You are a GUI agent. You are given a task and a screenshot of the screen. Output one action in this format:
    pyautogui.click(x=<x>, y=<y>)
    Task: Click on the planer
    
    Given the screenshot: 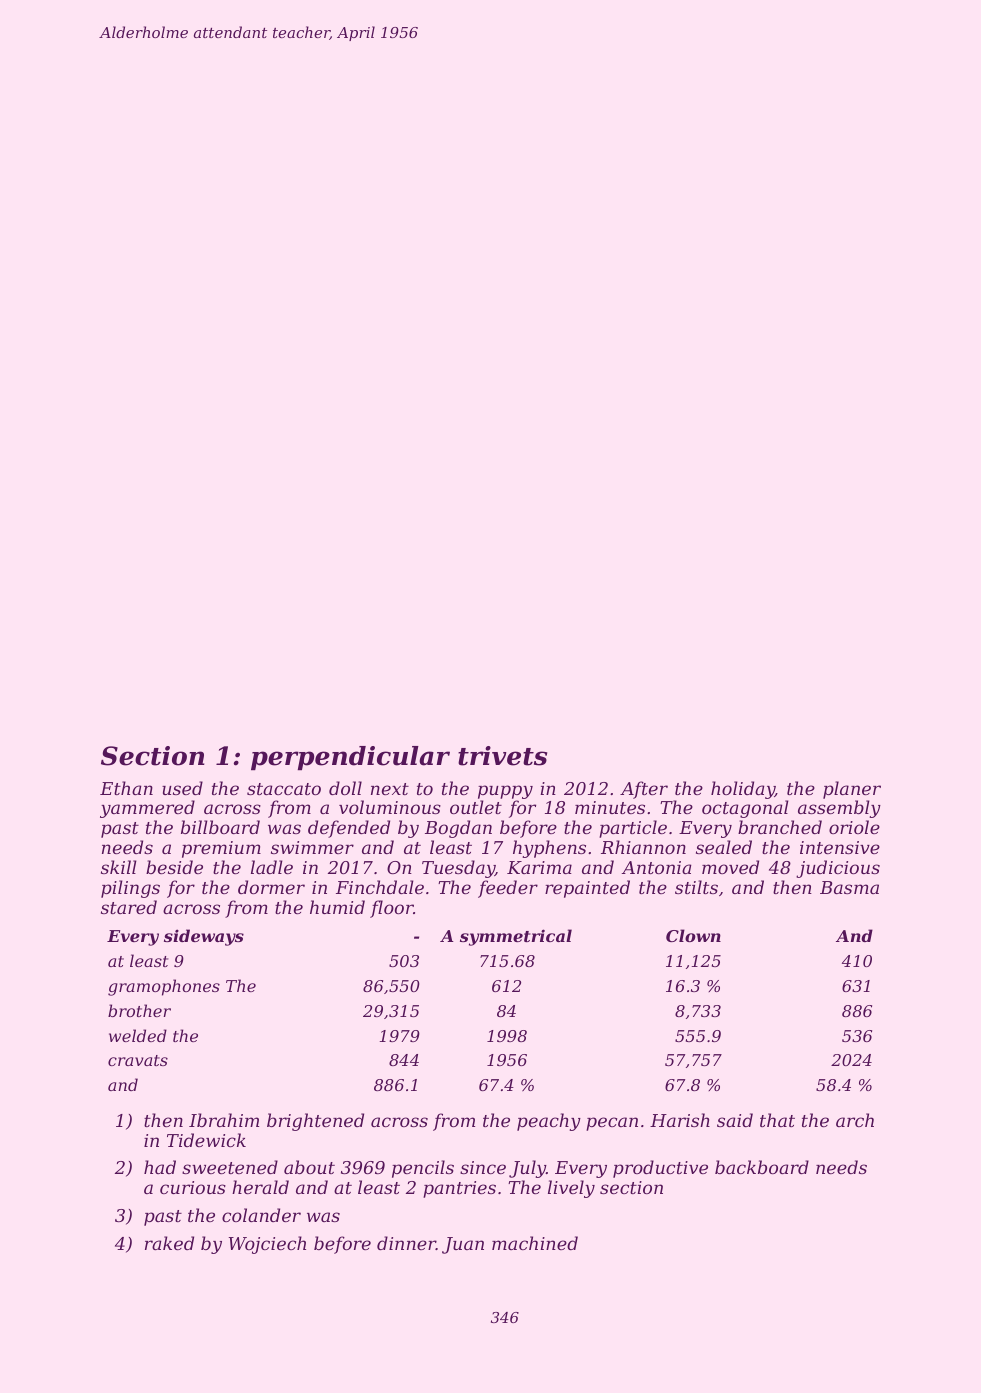 What is the action you would take?
    pyautogui.click(x=852, y=790)
